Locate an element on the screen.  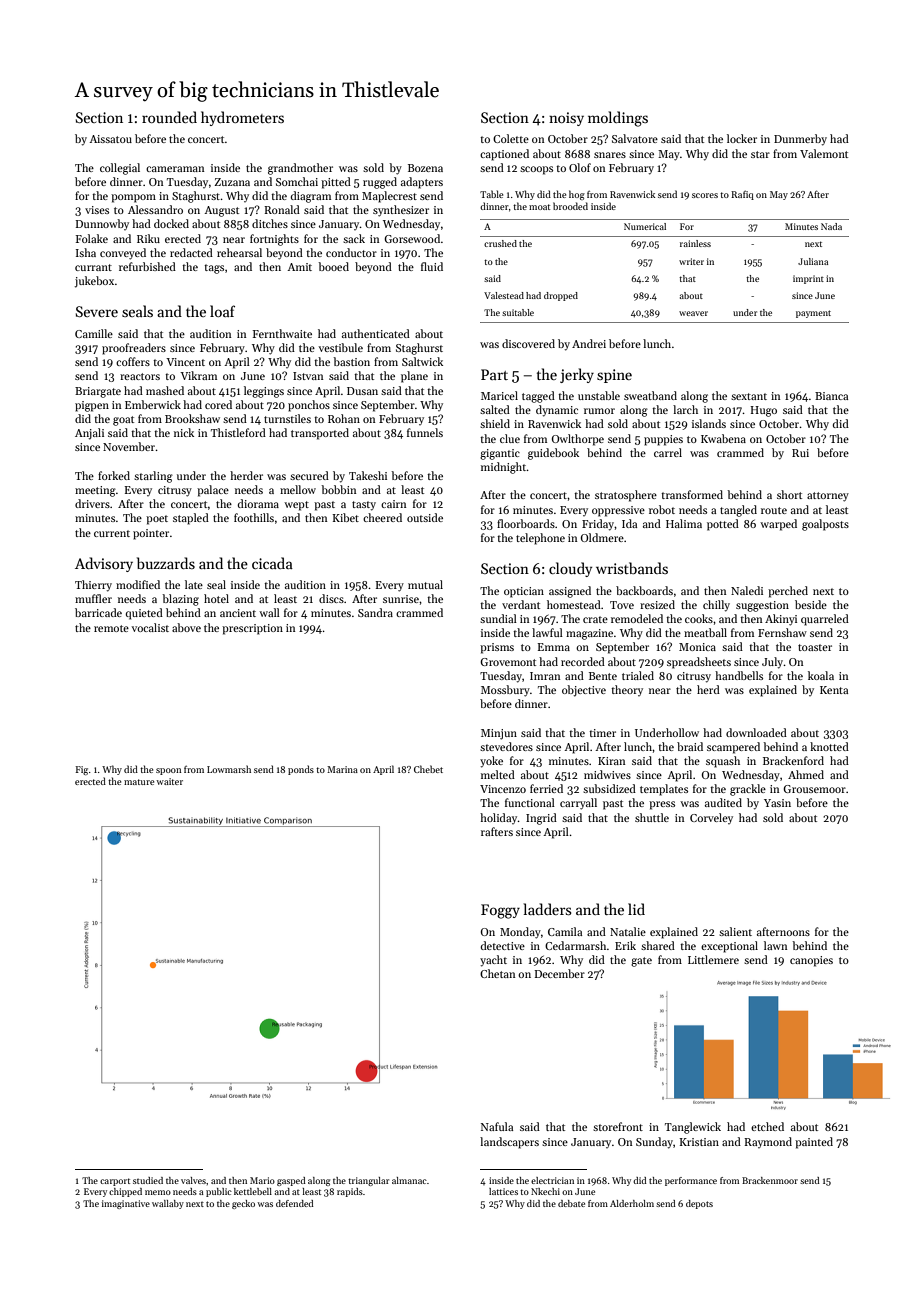
imaginative is located at coordinates (126, 1204).
